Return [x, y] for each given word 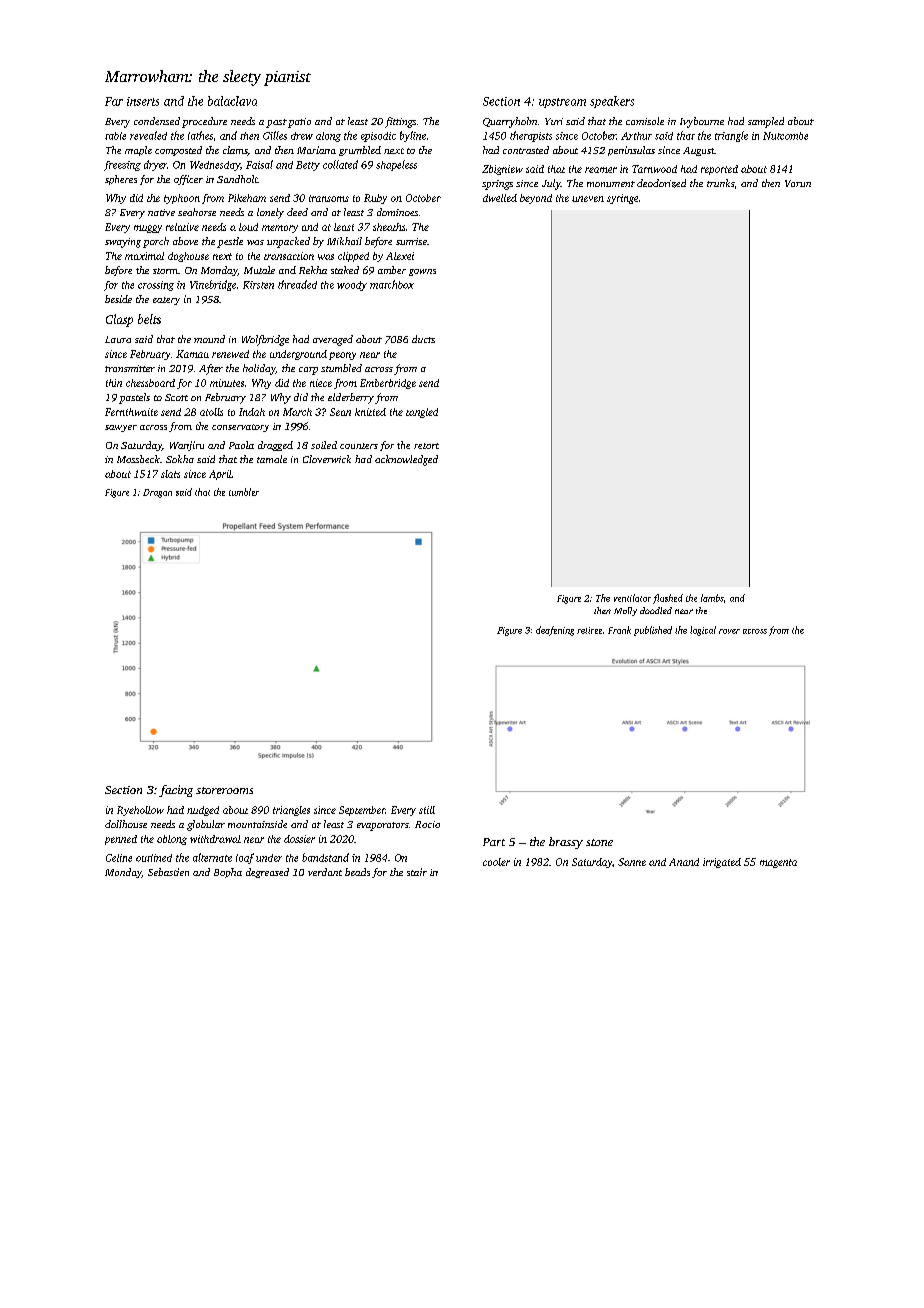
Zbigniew [502, 170]
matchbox [392, 284]
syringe [622, 199]
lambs [712, 598]
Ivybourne [702, 122]
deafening [555, 631]
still [427, 810]
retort [426, 446]
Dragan [157, 493]
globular [206, 825]
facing [176, 791]
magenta [778, 863]
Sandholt [237, 179]
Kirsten [258, 285]
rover [729, 631]
